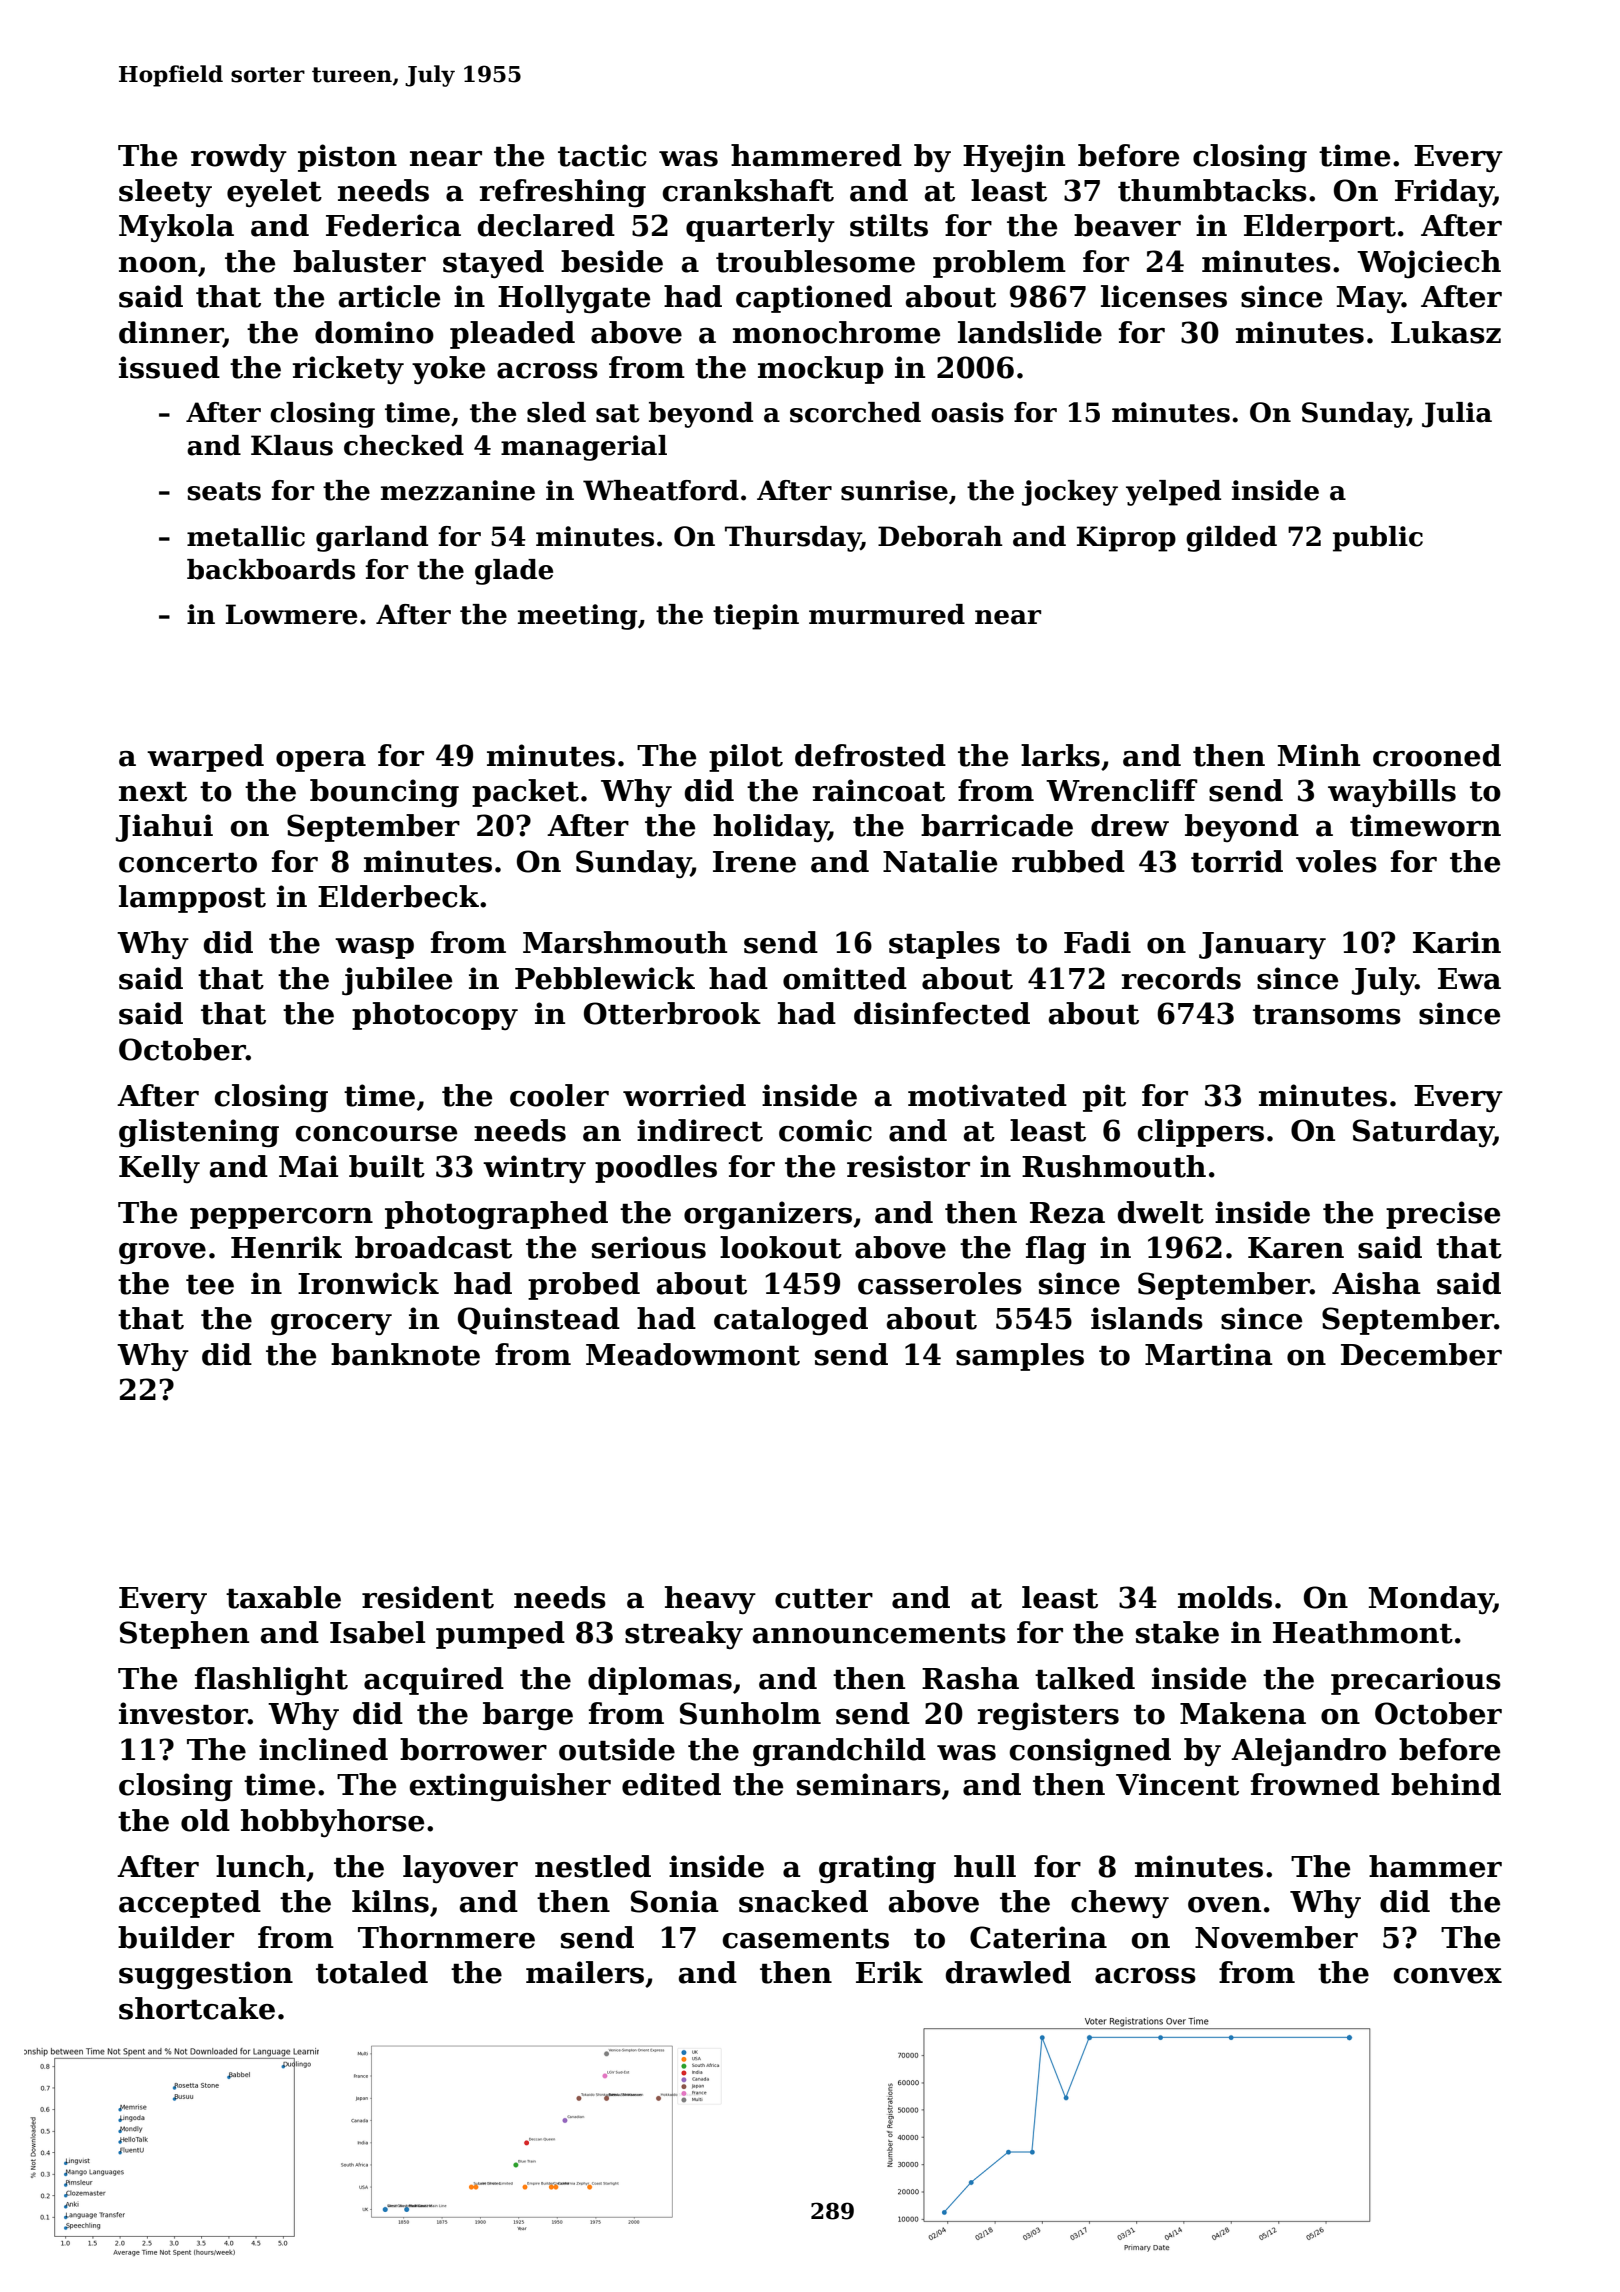 This screenshot has width=1620, height=2292. What do you see at coordinates (1443, 1215) in the screenshot?
I see `precise` at bounding box center [1443, 1215].
